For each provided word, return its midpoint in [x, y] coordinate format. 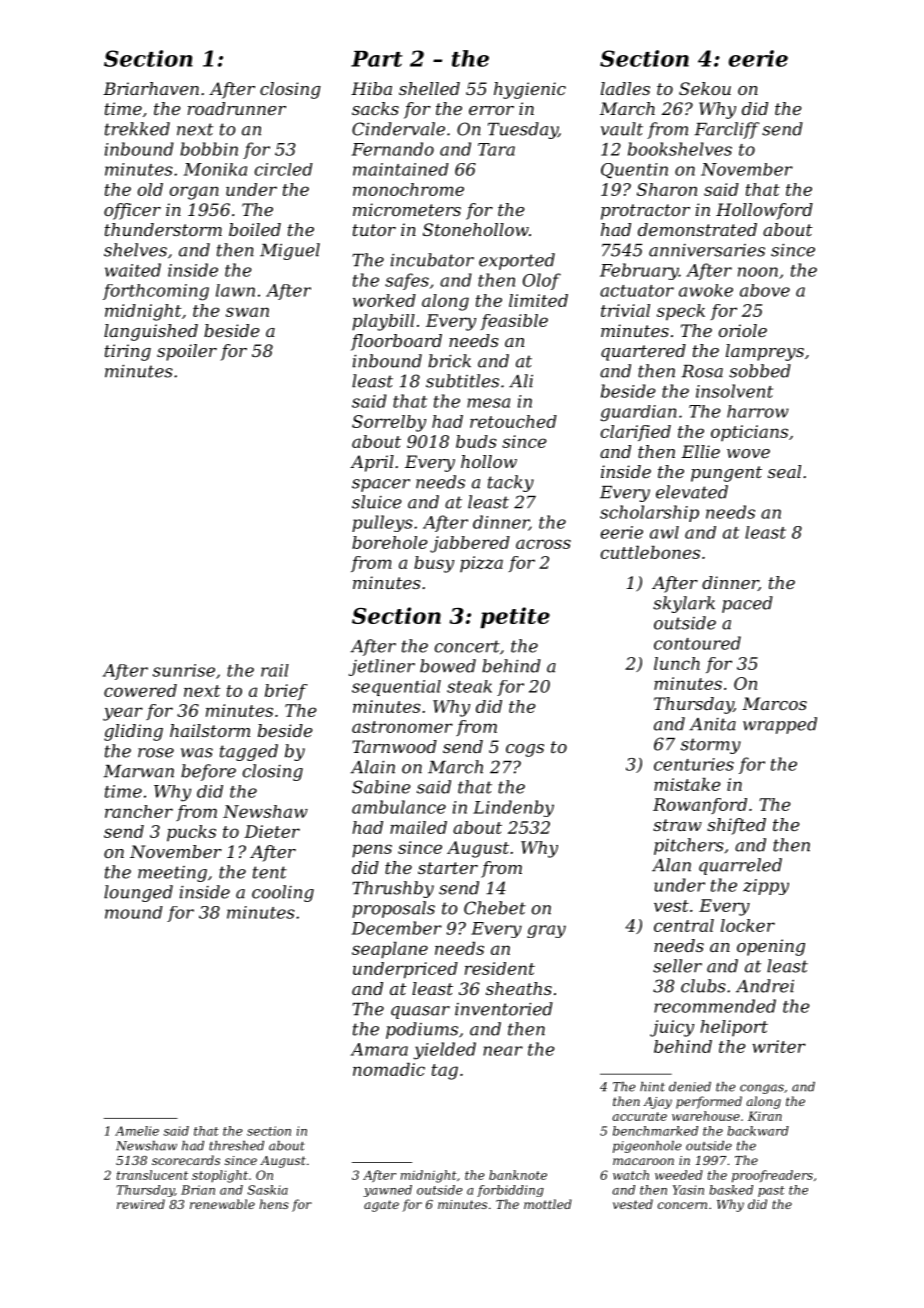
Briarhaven [151, 88]
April [372, 463]
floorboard [396, 342]
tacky [511, 483]
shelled [429, 88]
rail [275, 670]
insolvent [734, 391]
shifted [736, 826]
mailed [418, 827]
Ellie [700, 451]
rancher [139, 811]
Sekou [705, 88]
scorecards [186, 1160]
